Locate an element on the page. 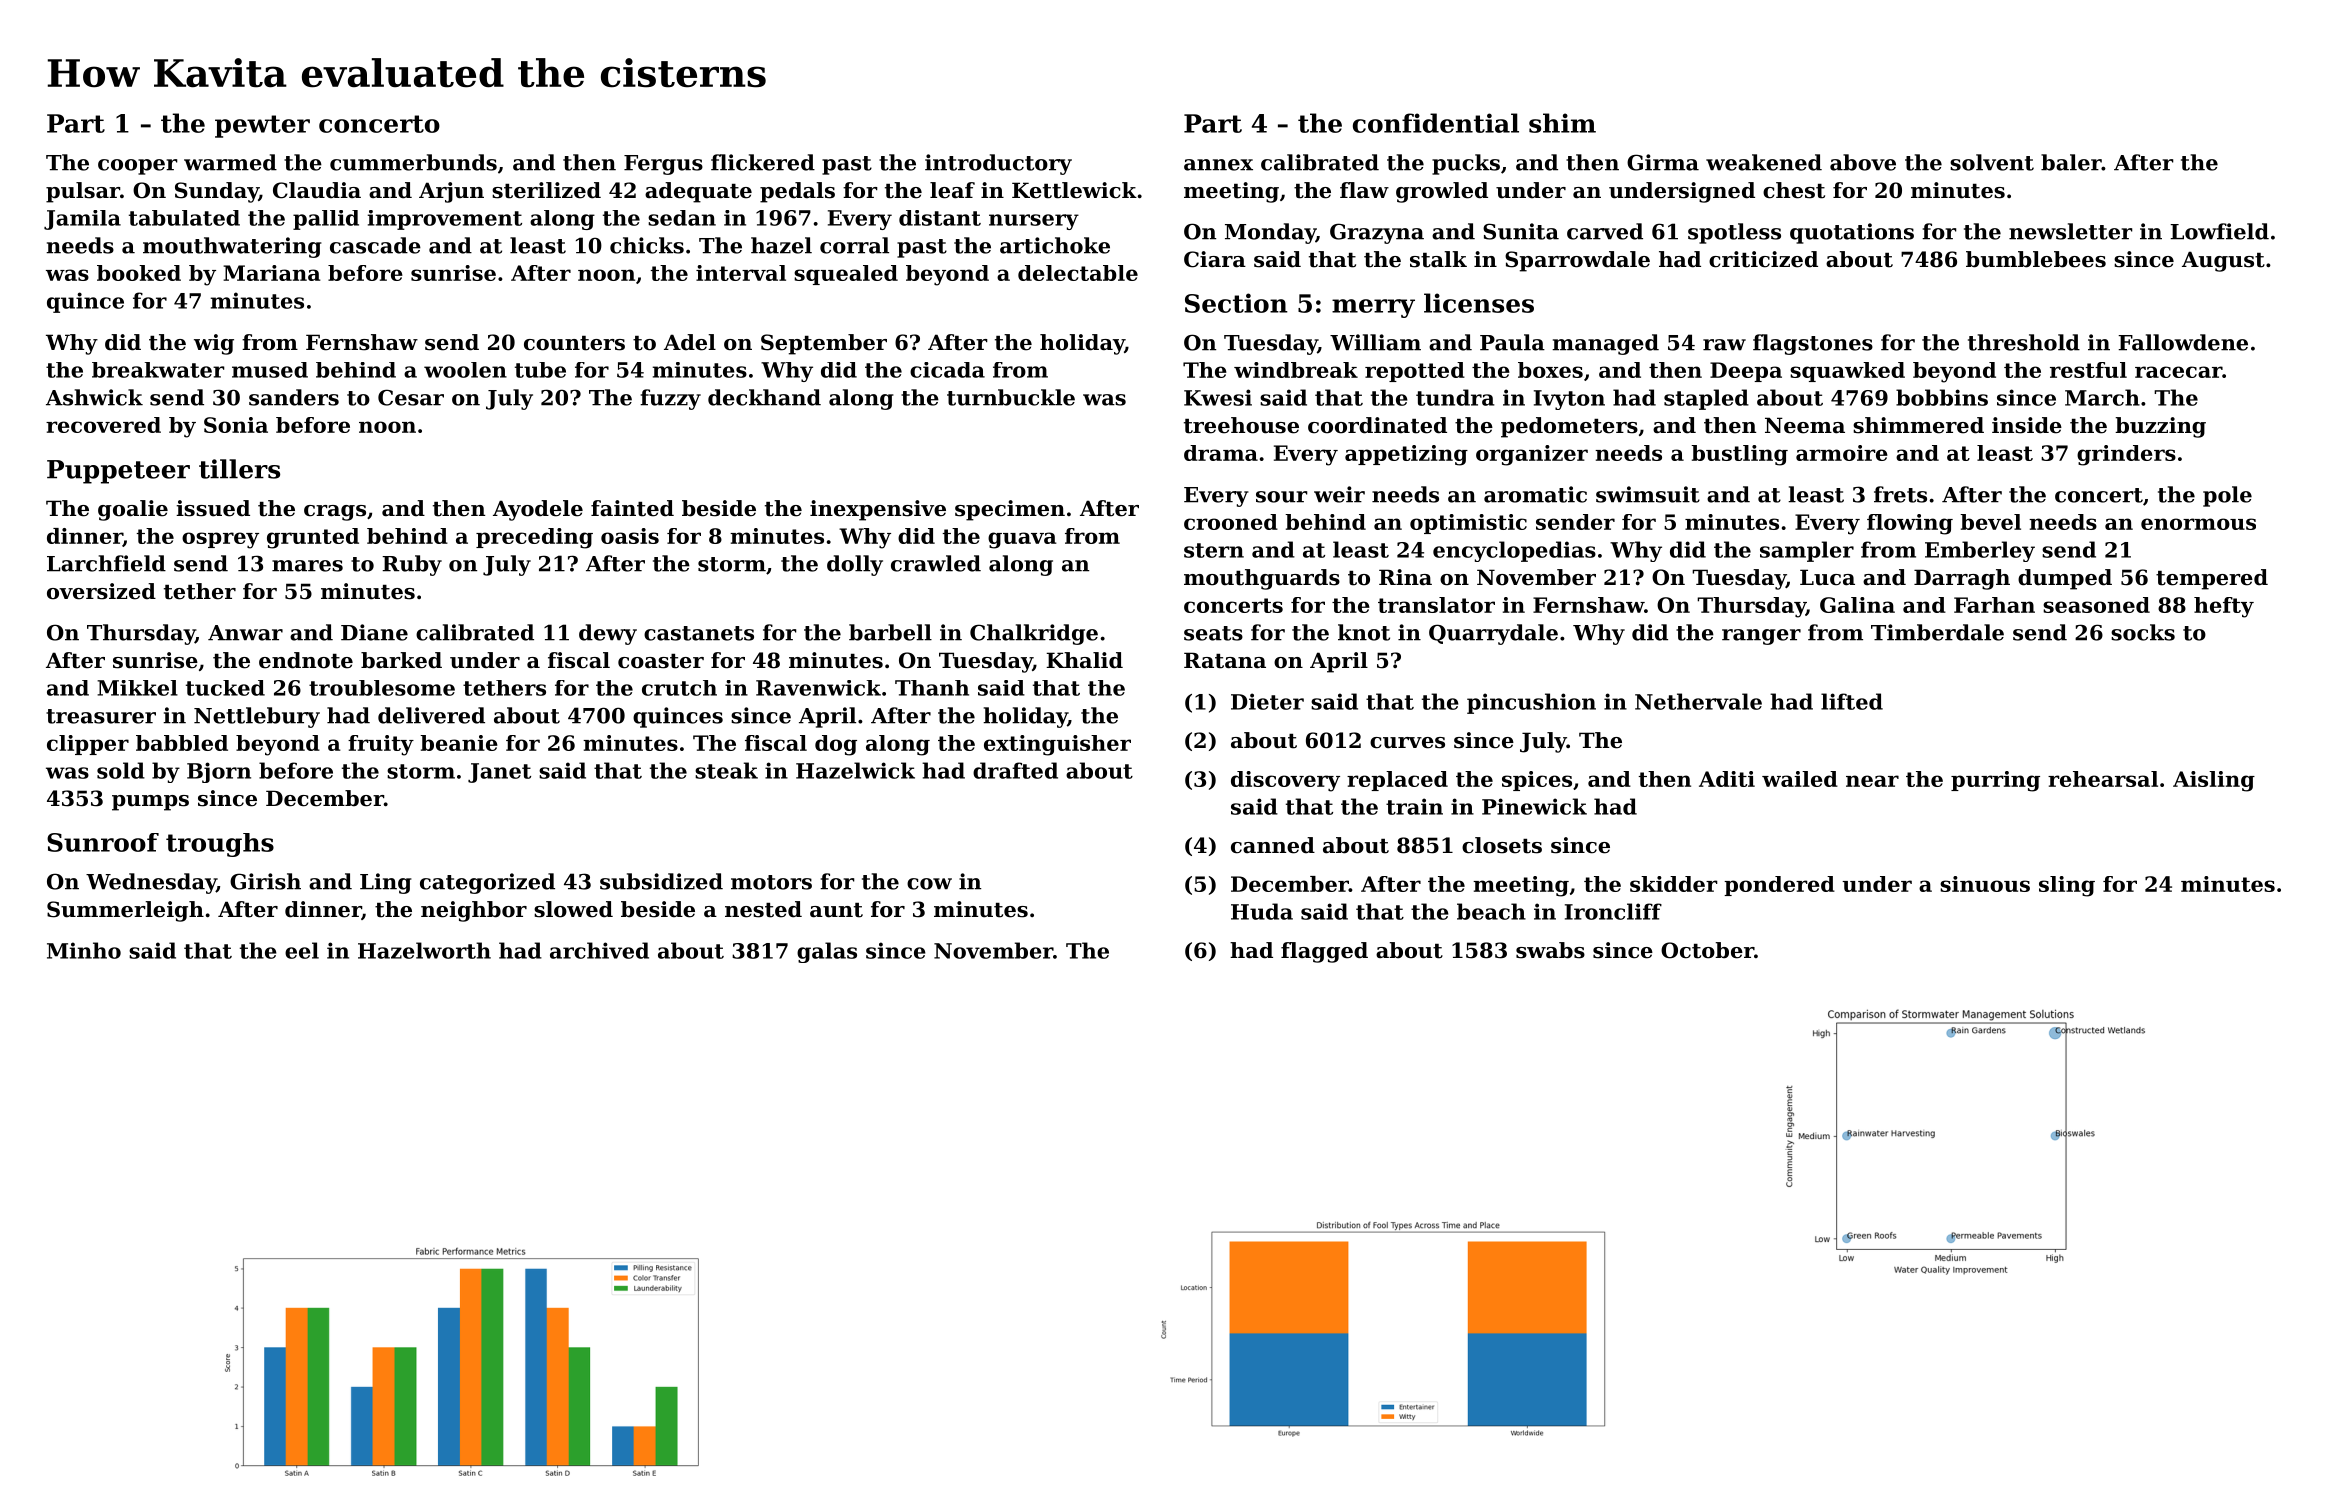 This page has width=2329, height=1507. managed is located at coordinates (1605, 344).
